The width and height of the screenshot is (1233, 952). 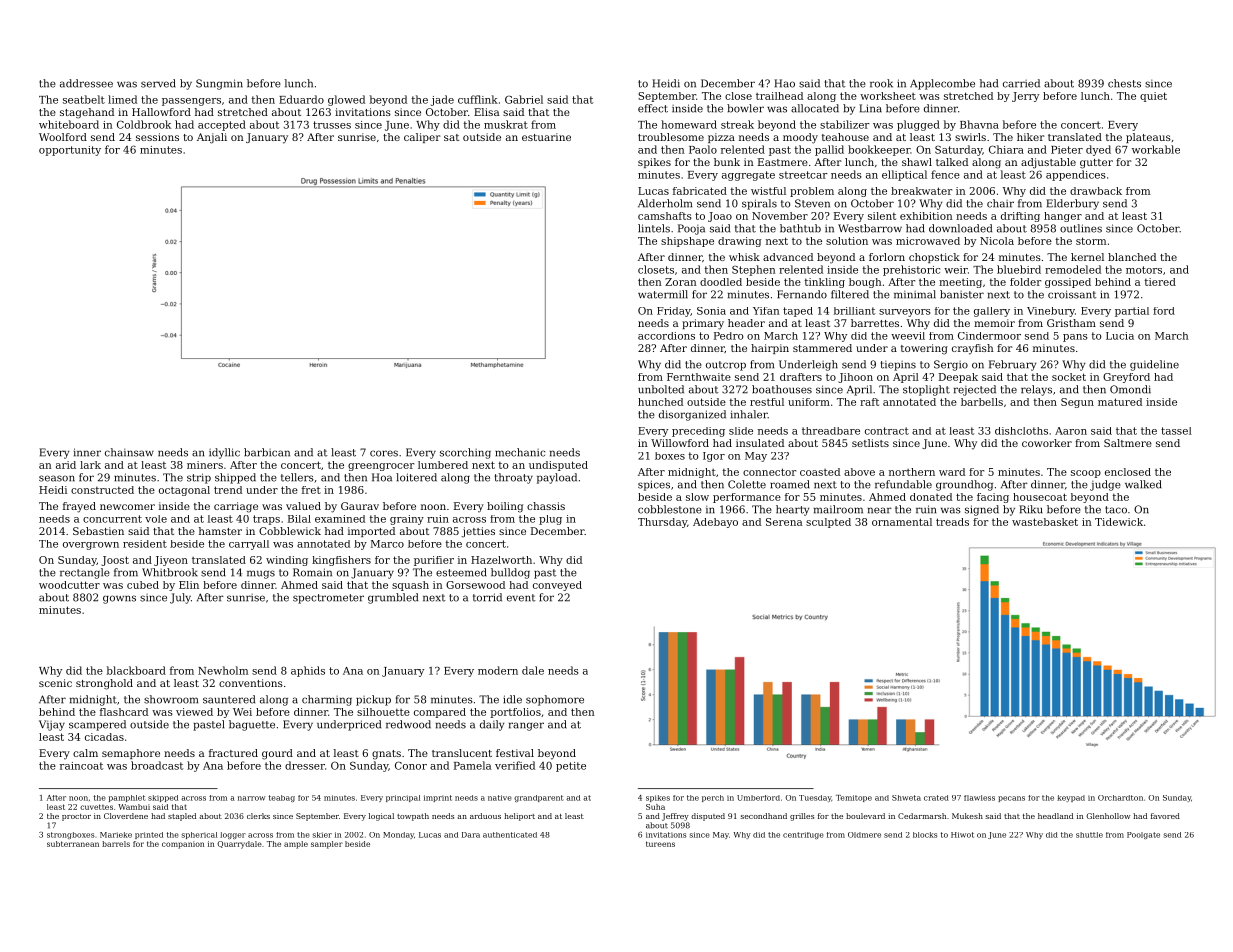 I want to click on gowns, so click(x=119, y=599).
